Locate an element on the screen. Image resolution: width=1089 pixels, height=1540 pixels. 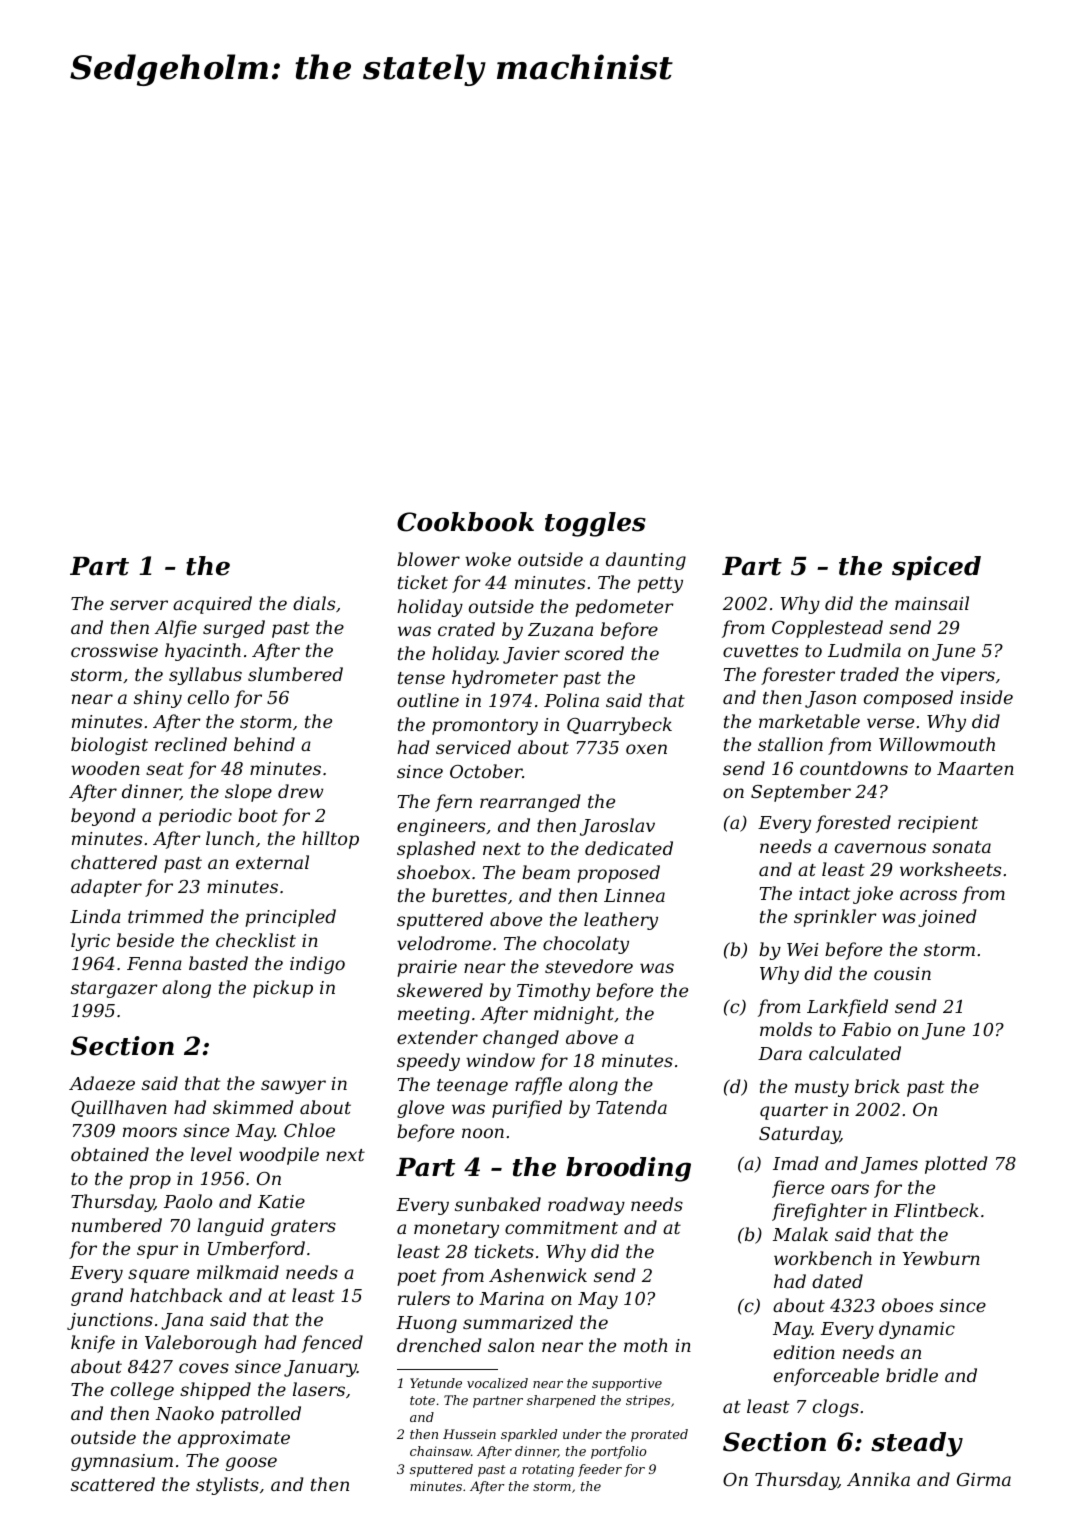
spiced is located at coordinates (936, 568).
